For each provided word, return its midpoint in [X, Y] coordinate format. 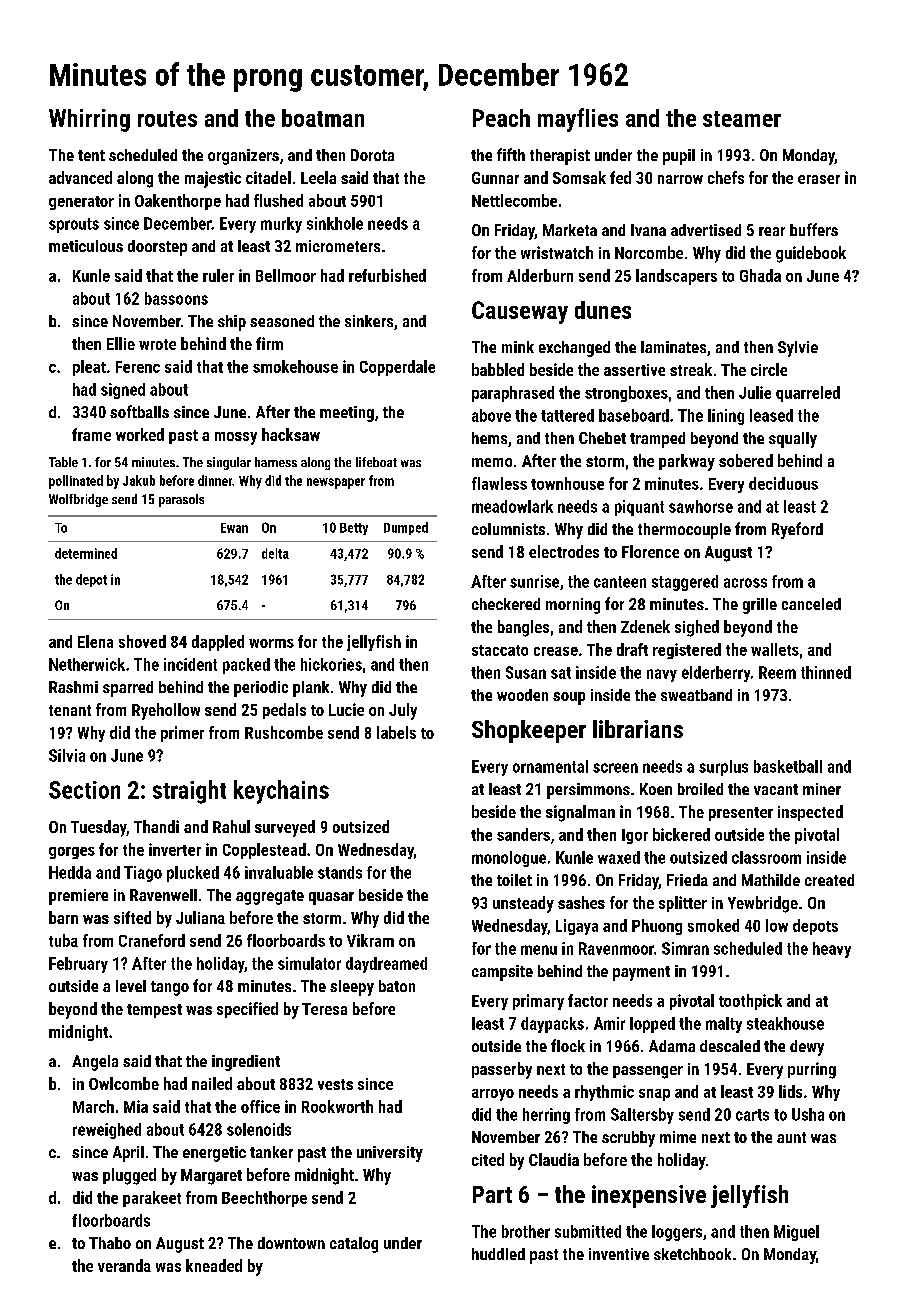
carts [752, 1115]
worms [271, 643]
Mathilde [771, 880]
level [131, 986]
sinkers [369, 321]
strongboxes [626, 394]
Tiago [143, 874]
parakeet [152, 1199]
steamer [742, 119]
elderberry [716, 674]
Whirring [89, 120]
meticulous [86, 246]
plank [311, 689]
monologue [509, 859]
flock [568, 1045]
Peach [501, 118]
